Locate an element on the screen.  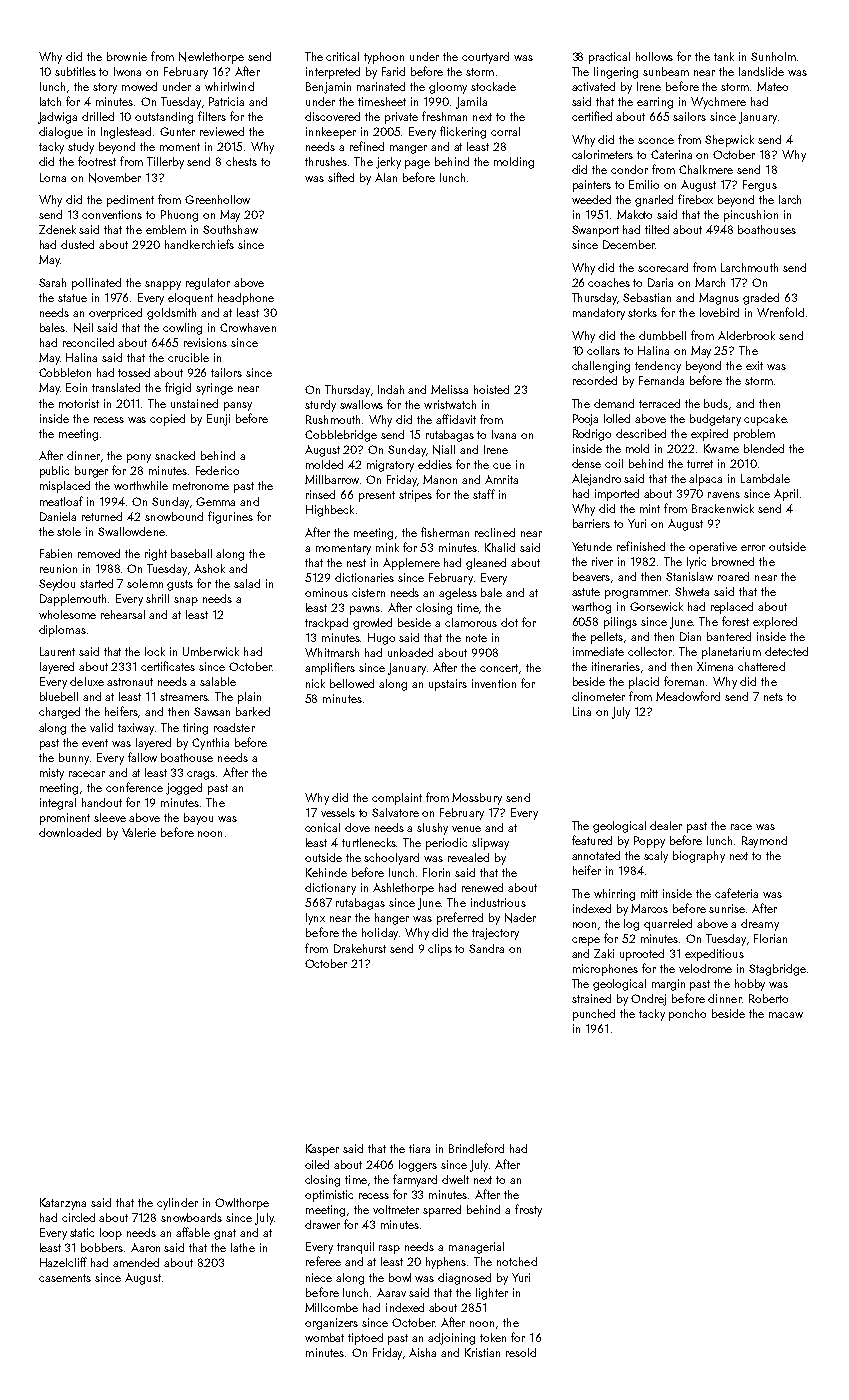
Niall is located at coordinates (444, 450).
